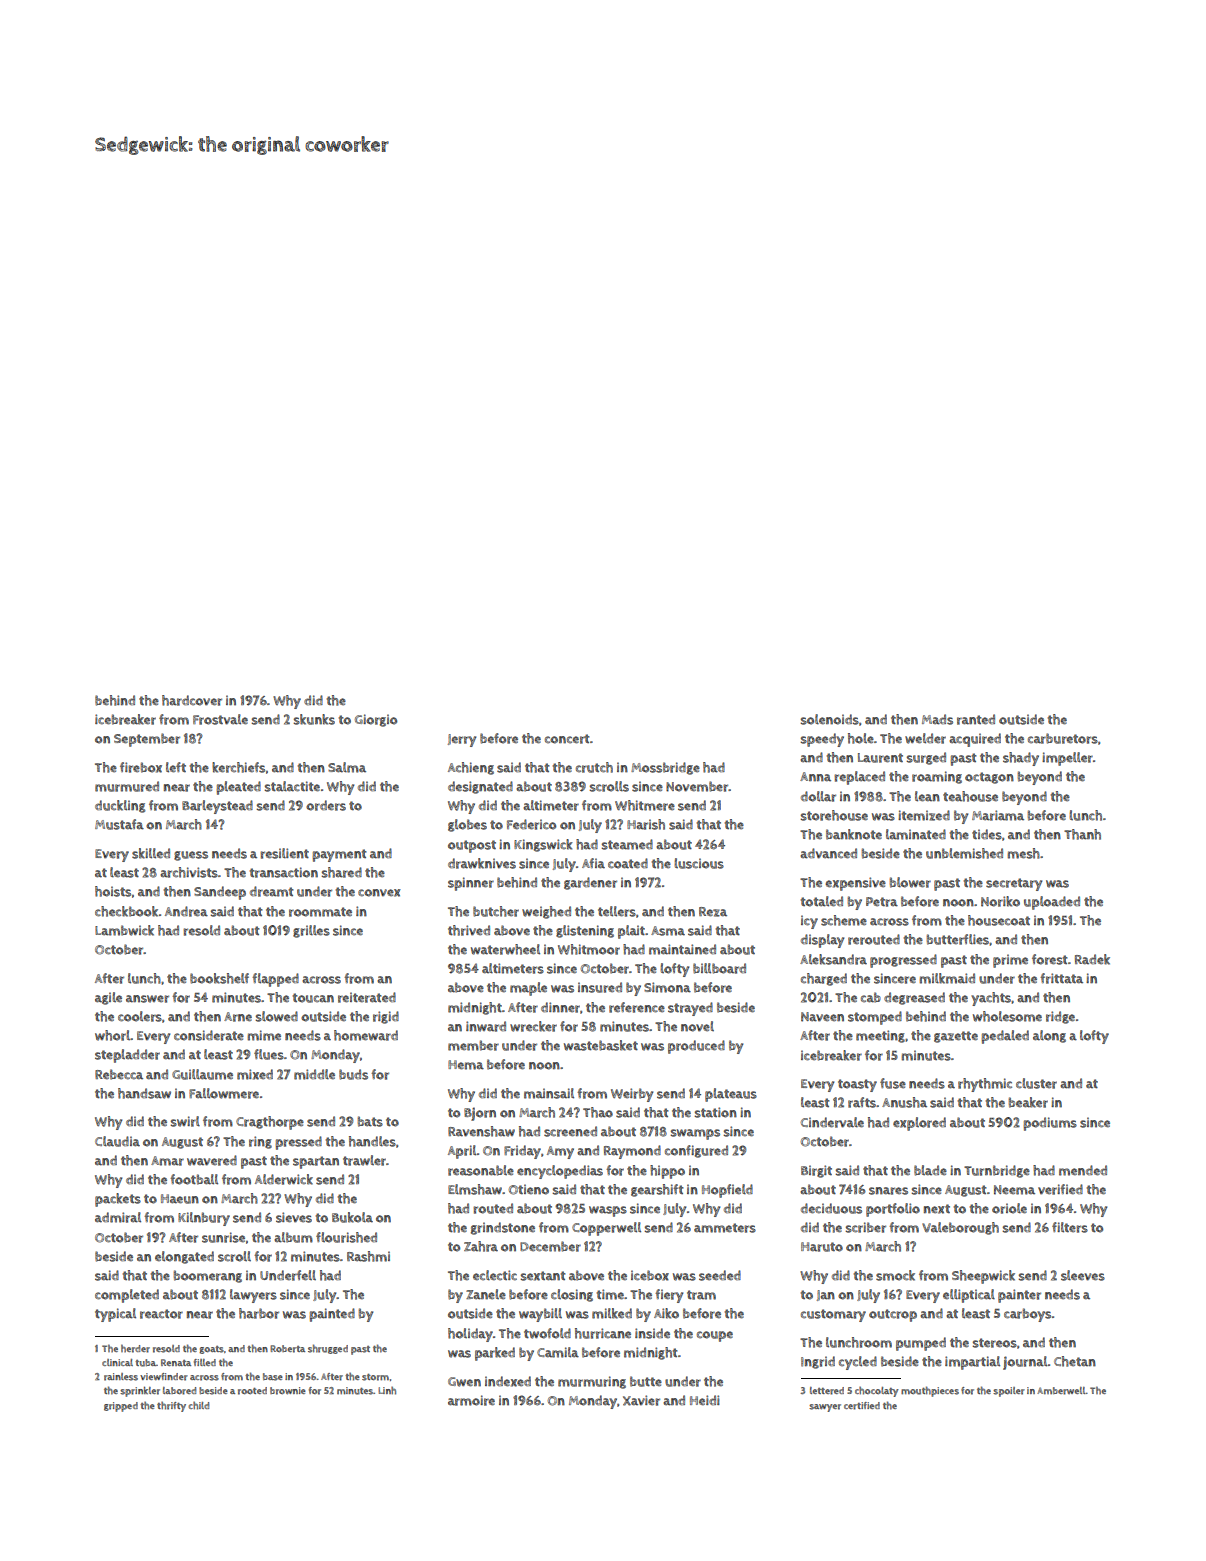  Describe the element at coordinates (875, 1018) in the screenshot. I see `stomped` at that location.
